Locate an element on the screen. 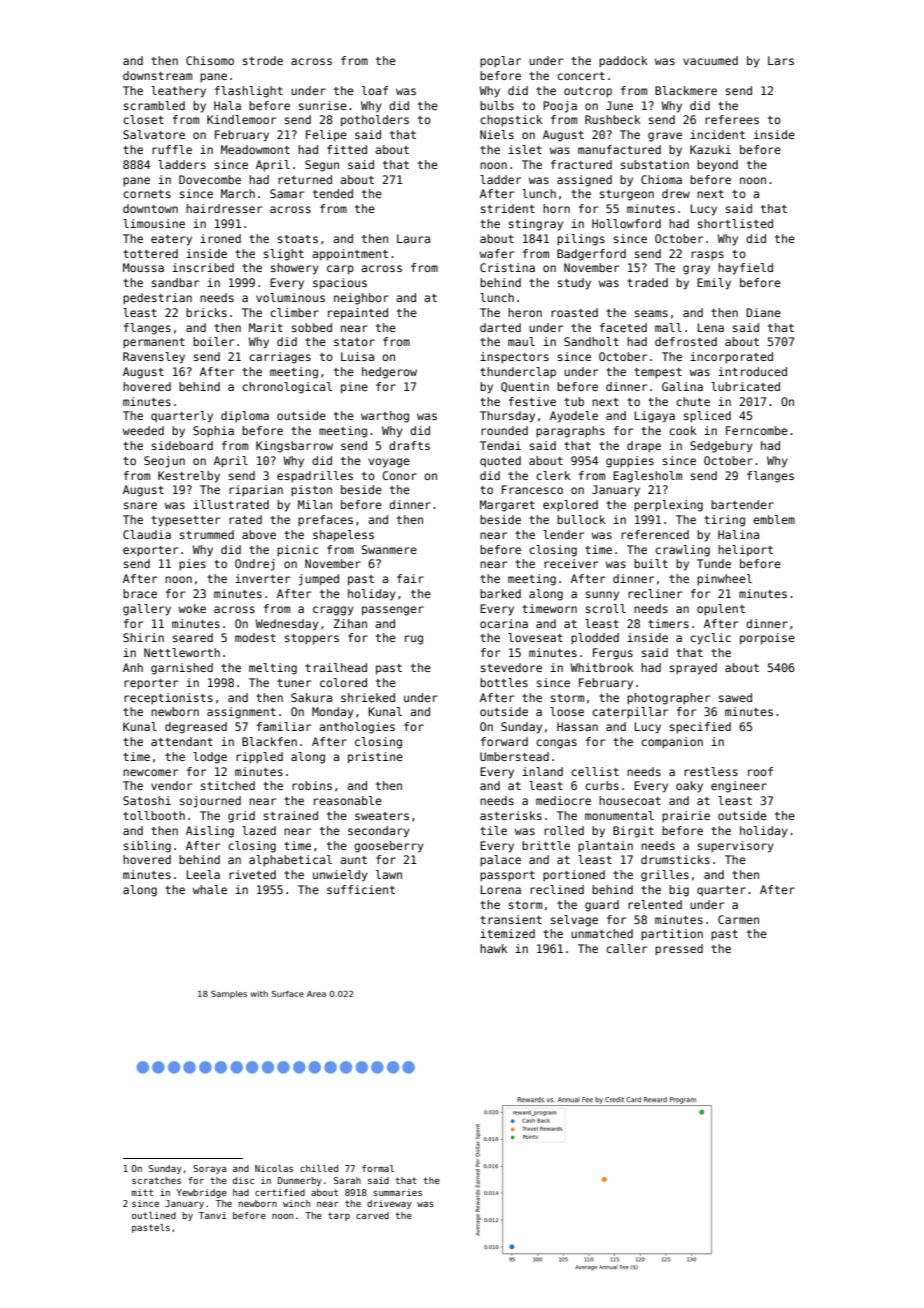 Image resolution: width=924 pixels, height=1308 pixels. reporter is located at coordinates (151, 684).
